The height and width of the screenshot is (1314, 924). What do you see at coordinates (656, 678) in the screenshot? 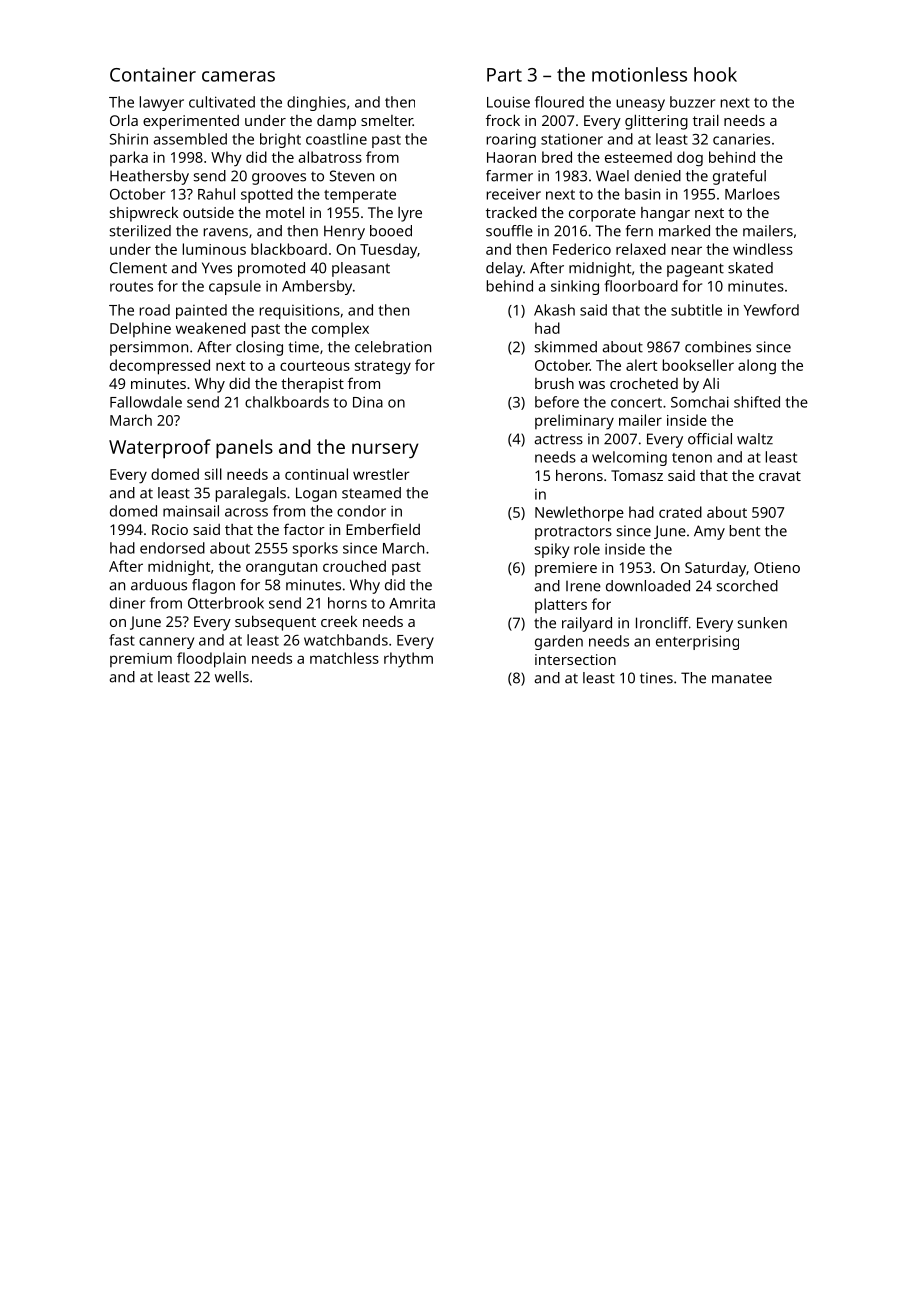
I see `tines` at bounding box center [656, 678].
